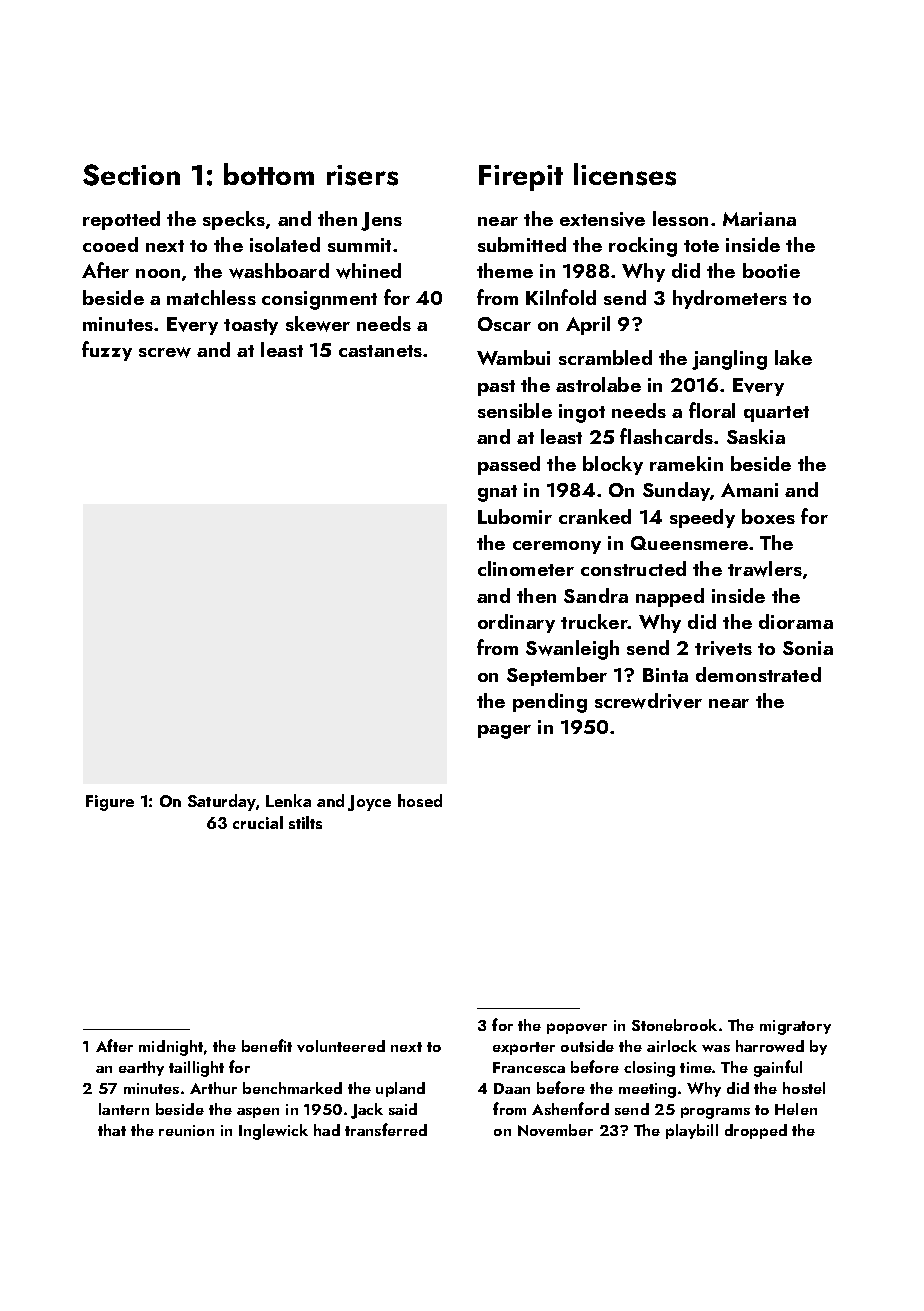 This screenshot has height=1311, width=924. I want to click on gnat, so click(497, 493).
